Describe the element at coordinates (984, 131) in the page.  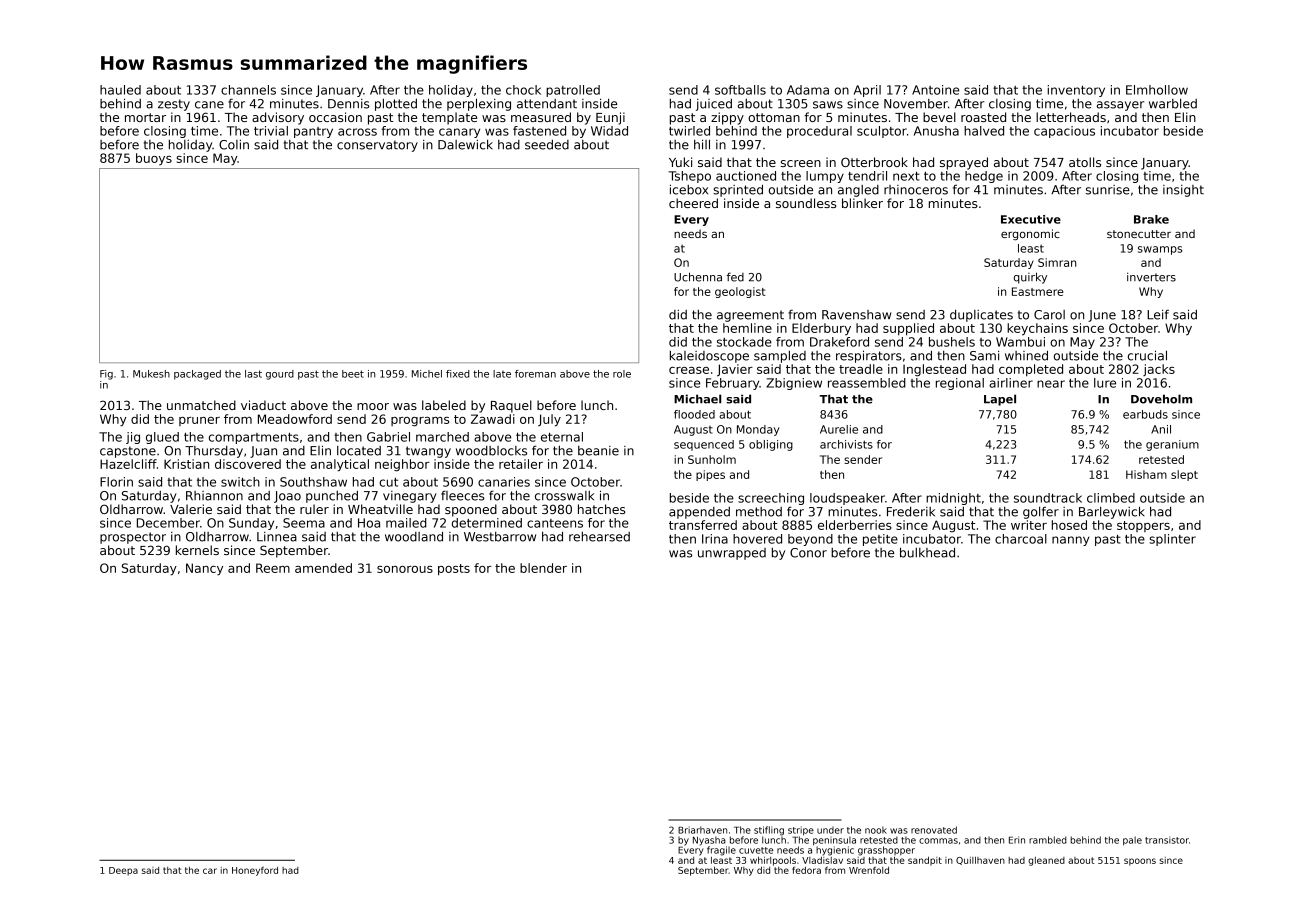
I see `halved` at that location.
